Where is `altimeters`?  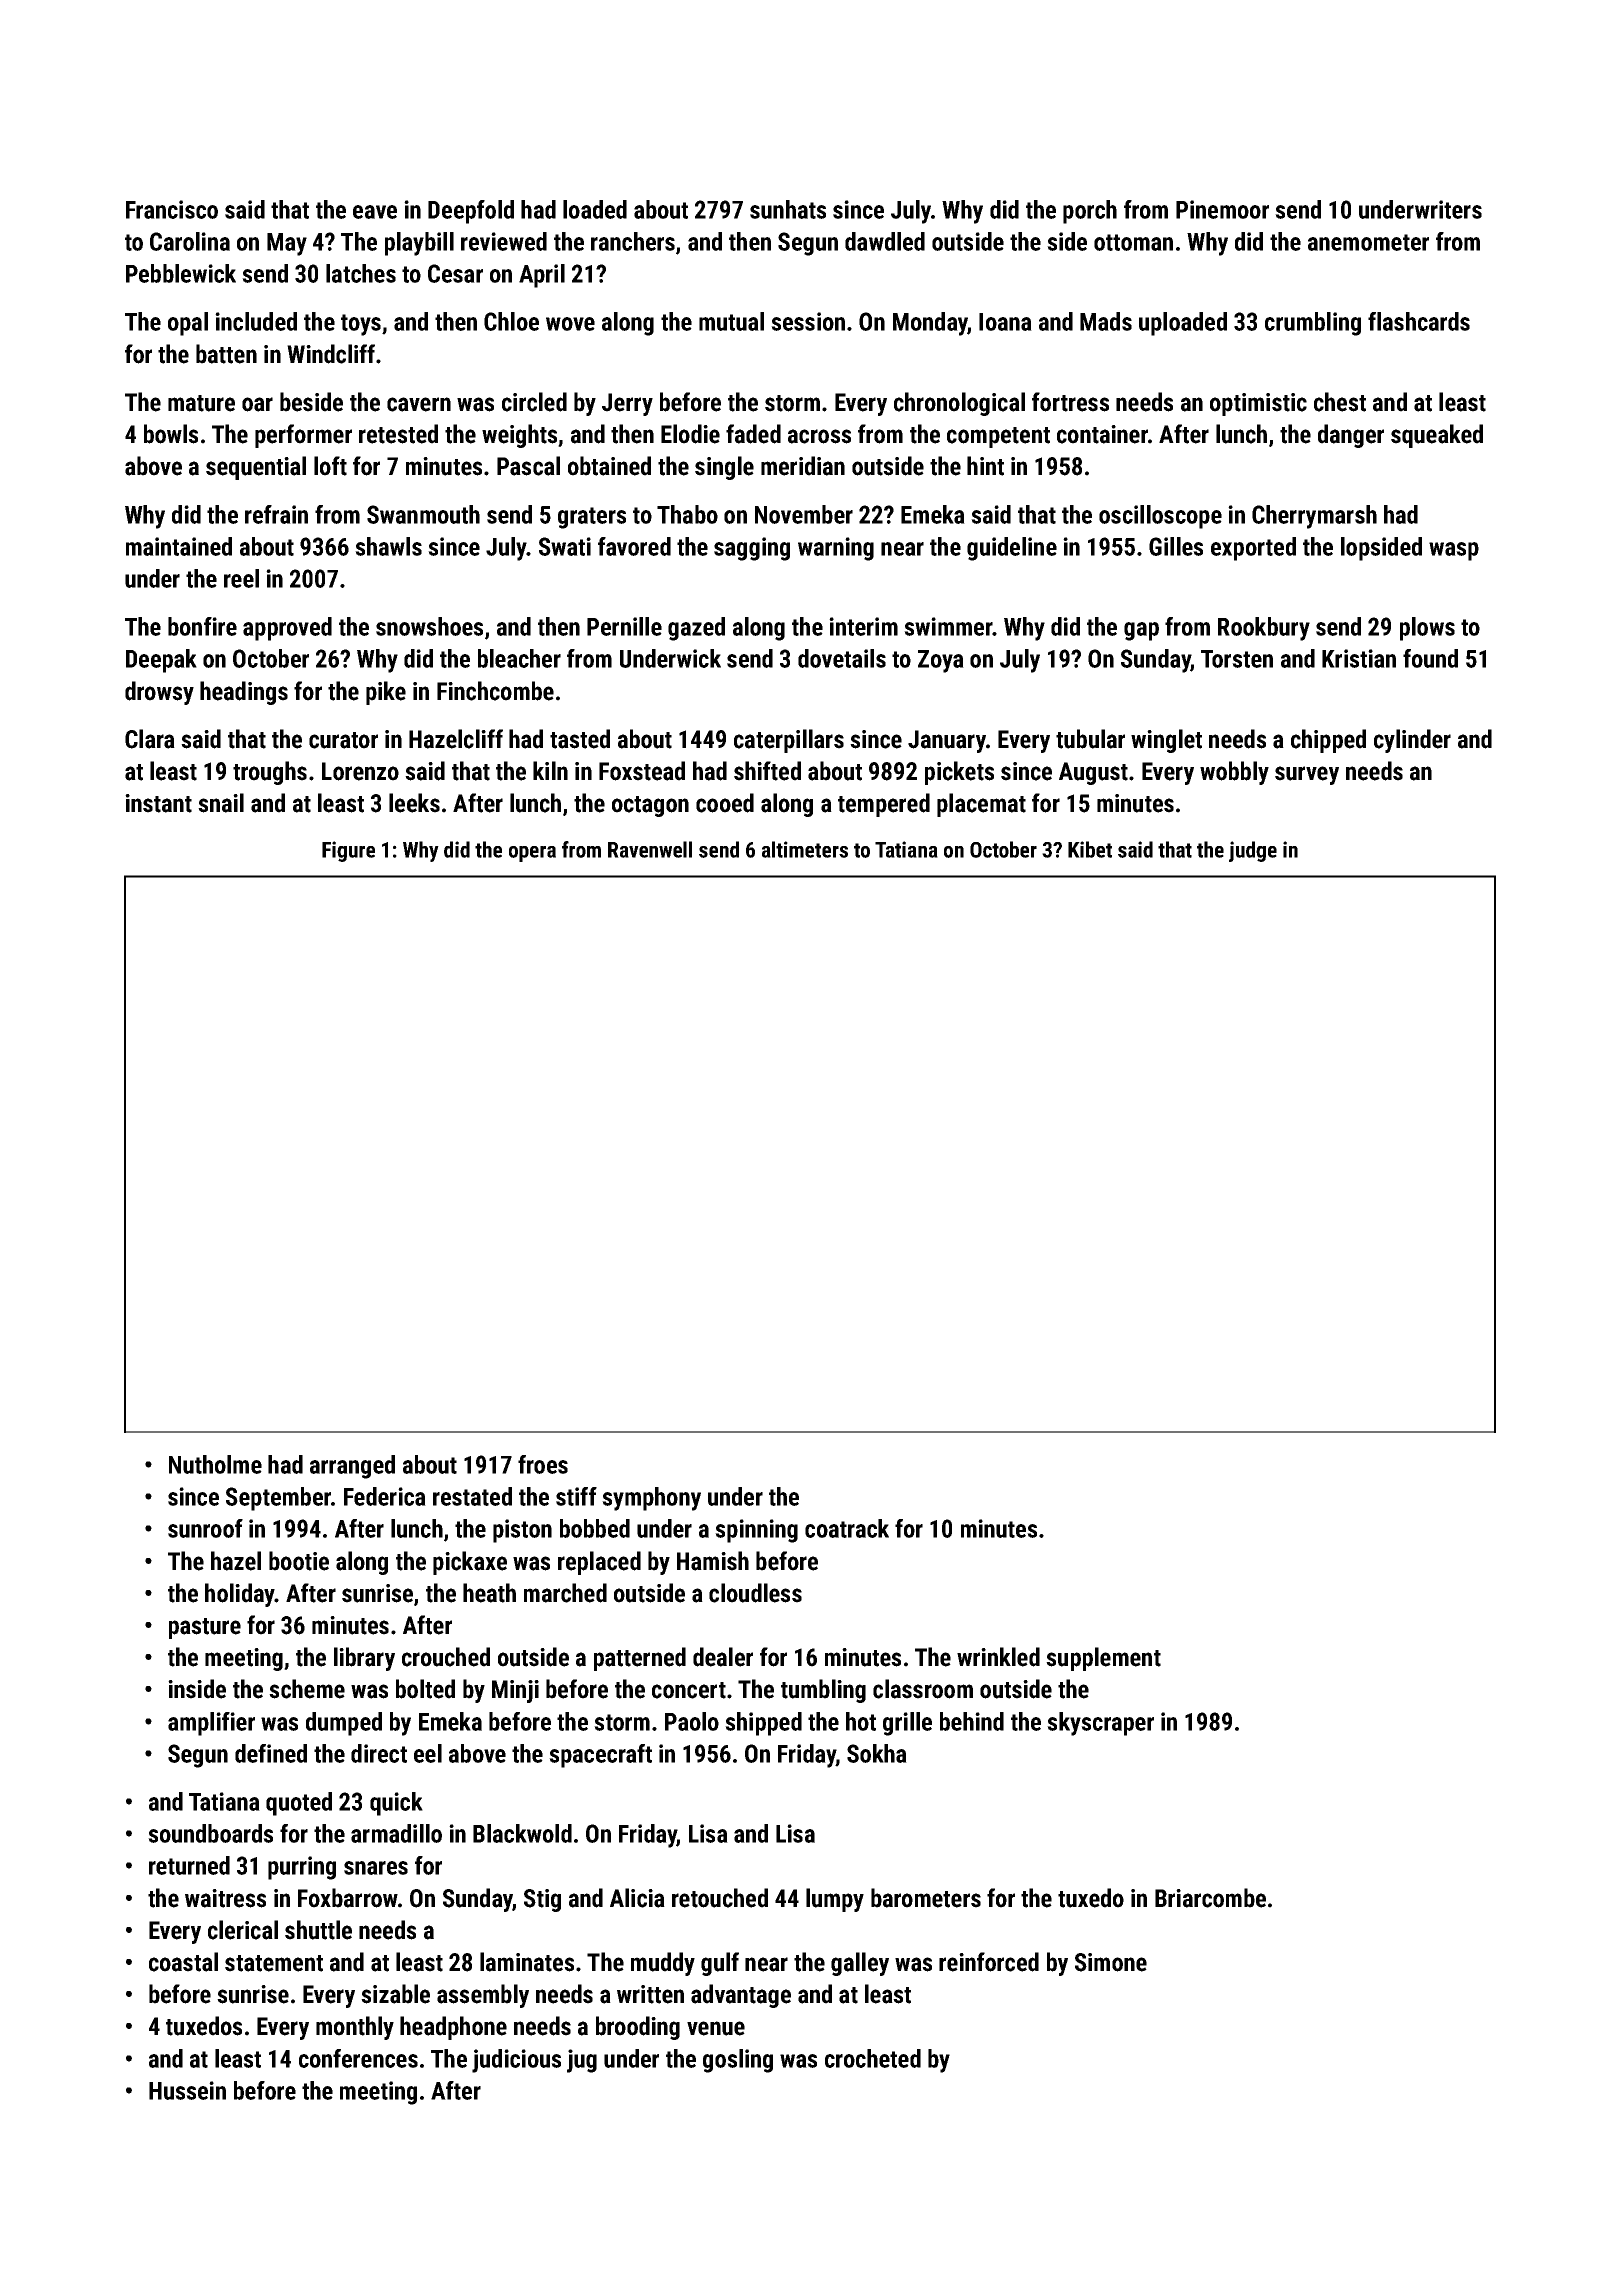 altimeters is located at coordinates (805, 849).
